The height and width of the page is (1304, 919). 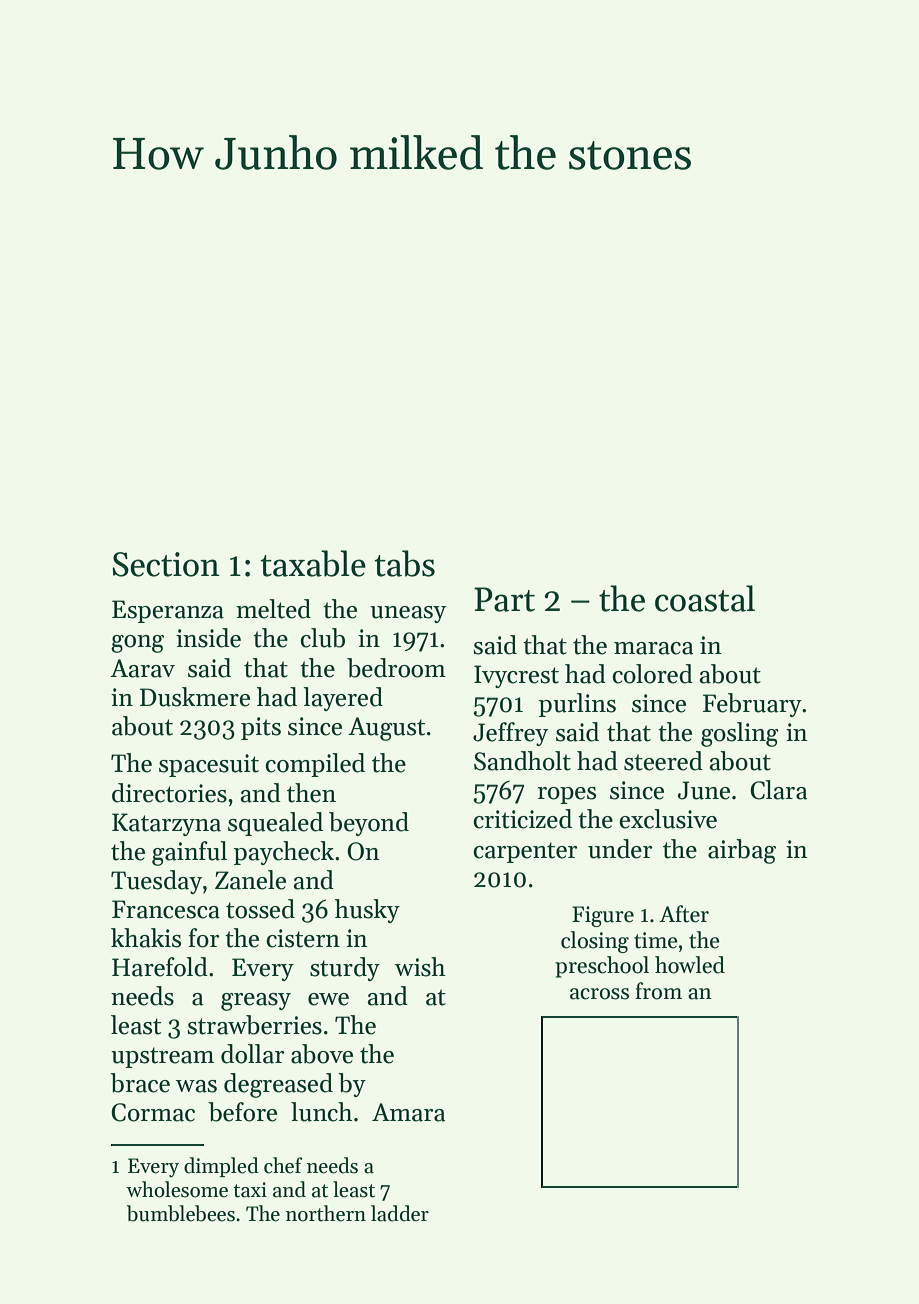 What do you see at coordinates (156, 882) in the page?
I see `Tuesday` at bounding box center [156, 882].
